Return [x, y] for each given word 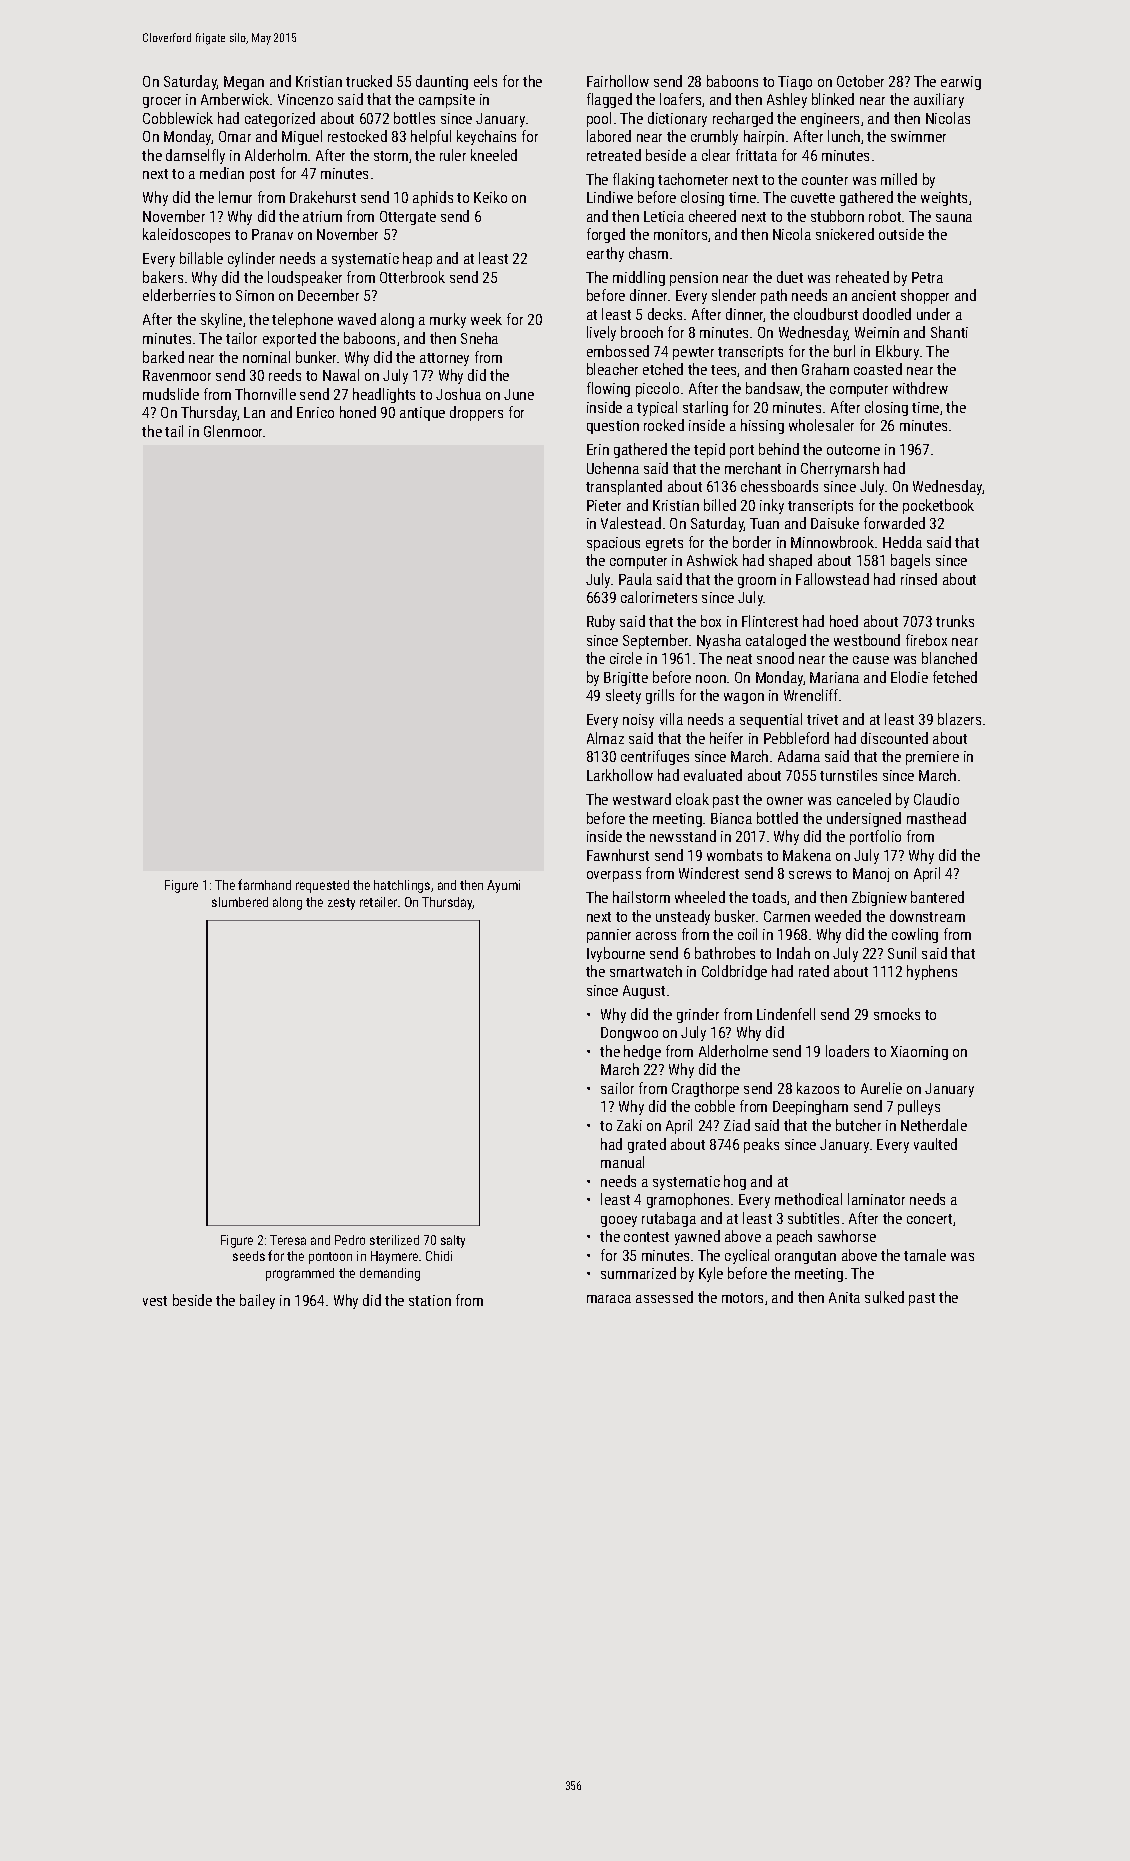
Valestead [631, 523]
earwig [961, 83]
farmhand [264, 884]
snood [775, 658]
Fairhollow [618, 81]
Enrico [315, 412]
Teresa [288, 1240]
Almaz [605, 738]
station [430, 1300]
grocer [162, 102]
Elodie [909, 677]
